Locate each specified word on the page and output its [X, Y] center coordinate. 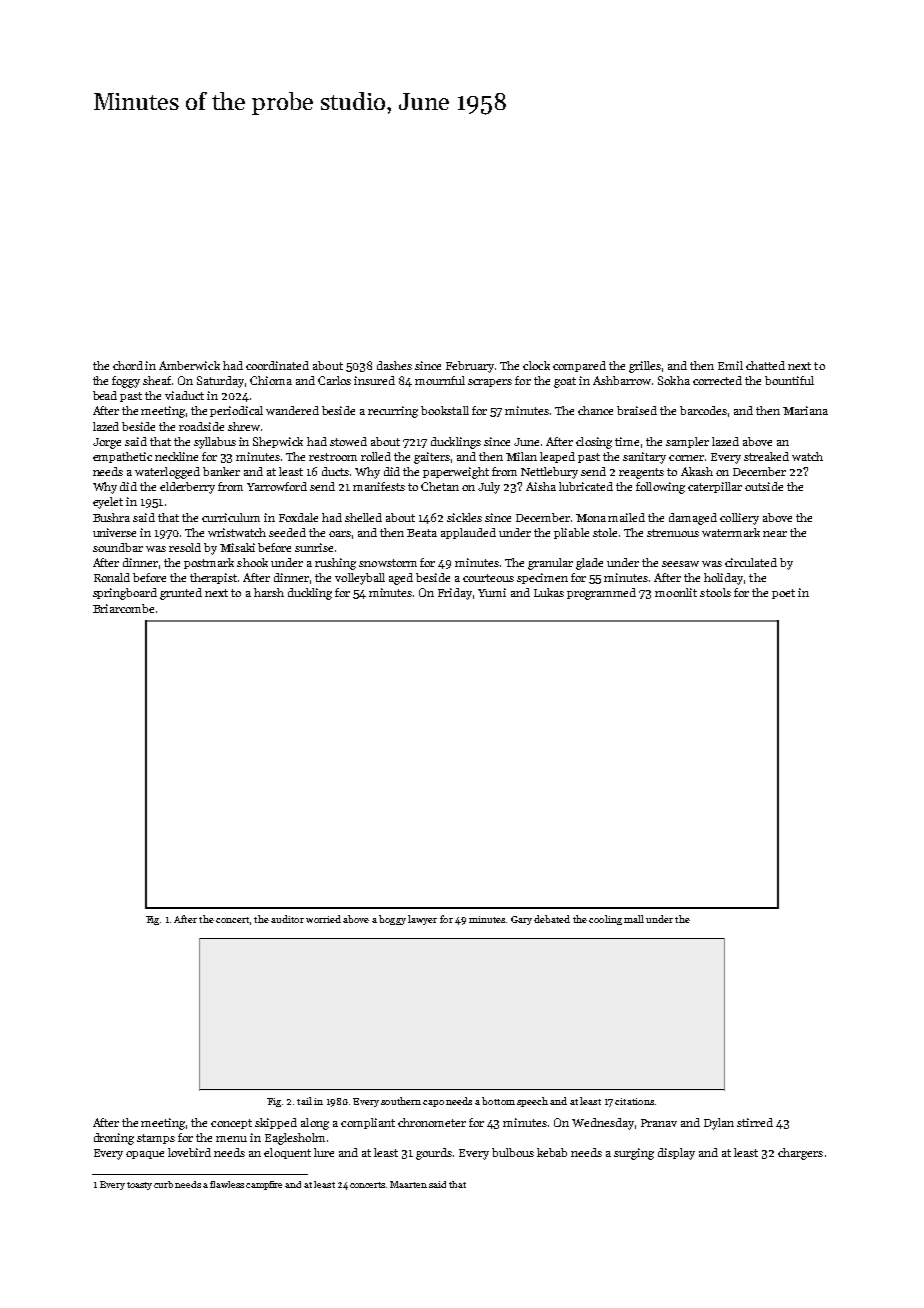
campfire [264, 1185]
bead [105, 395]
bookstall [445, 410]
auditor [287, 919]
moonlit [676, 592]
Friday [455, 594]
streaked [766, 456]
